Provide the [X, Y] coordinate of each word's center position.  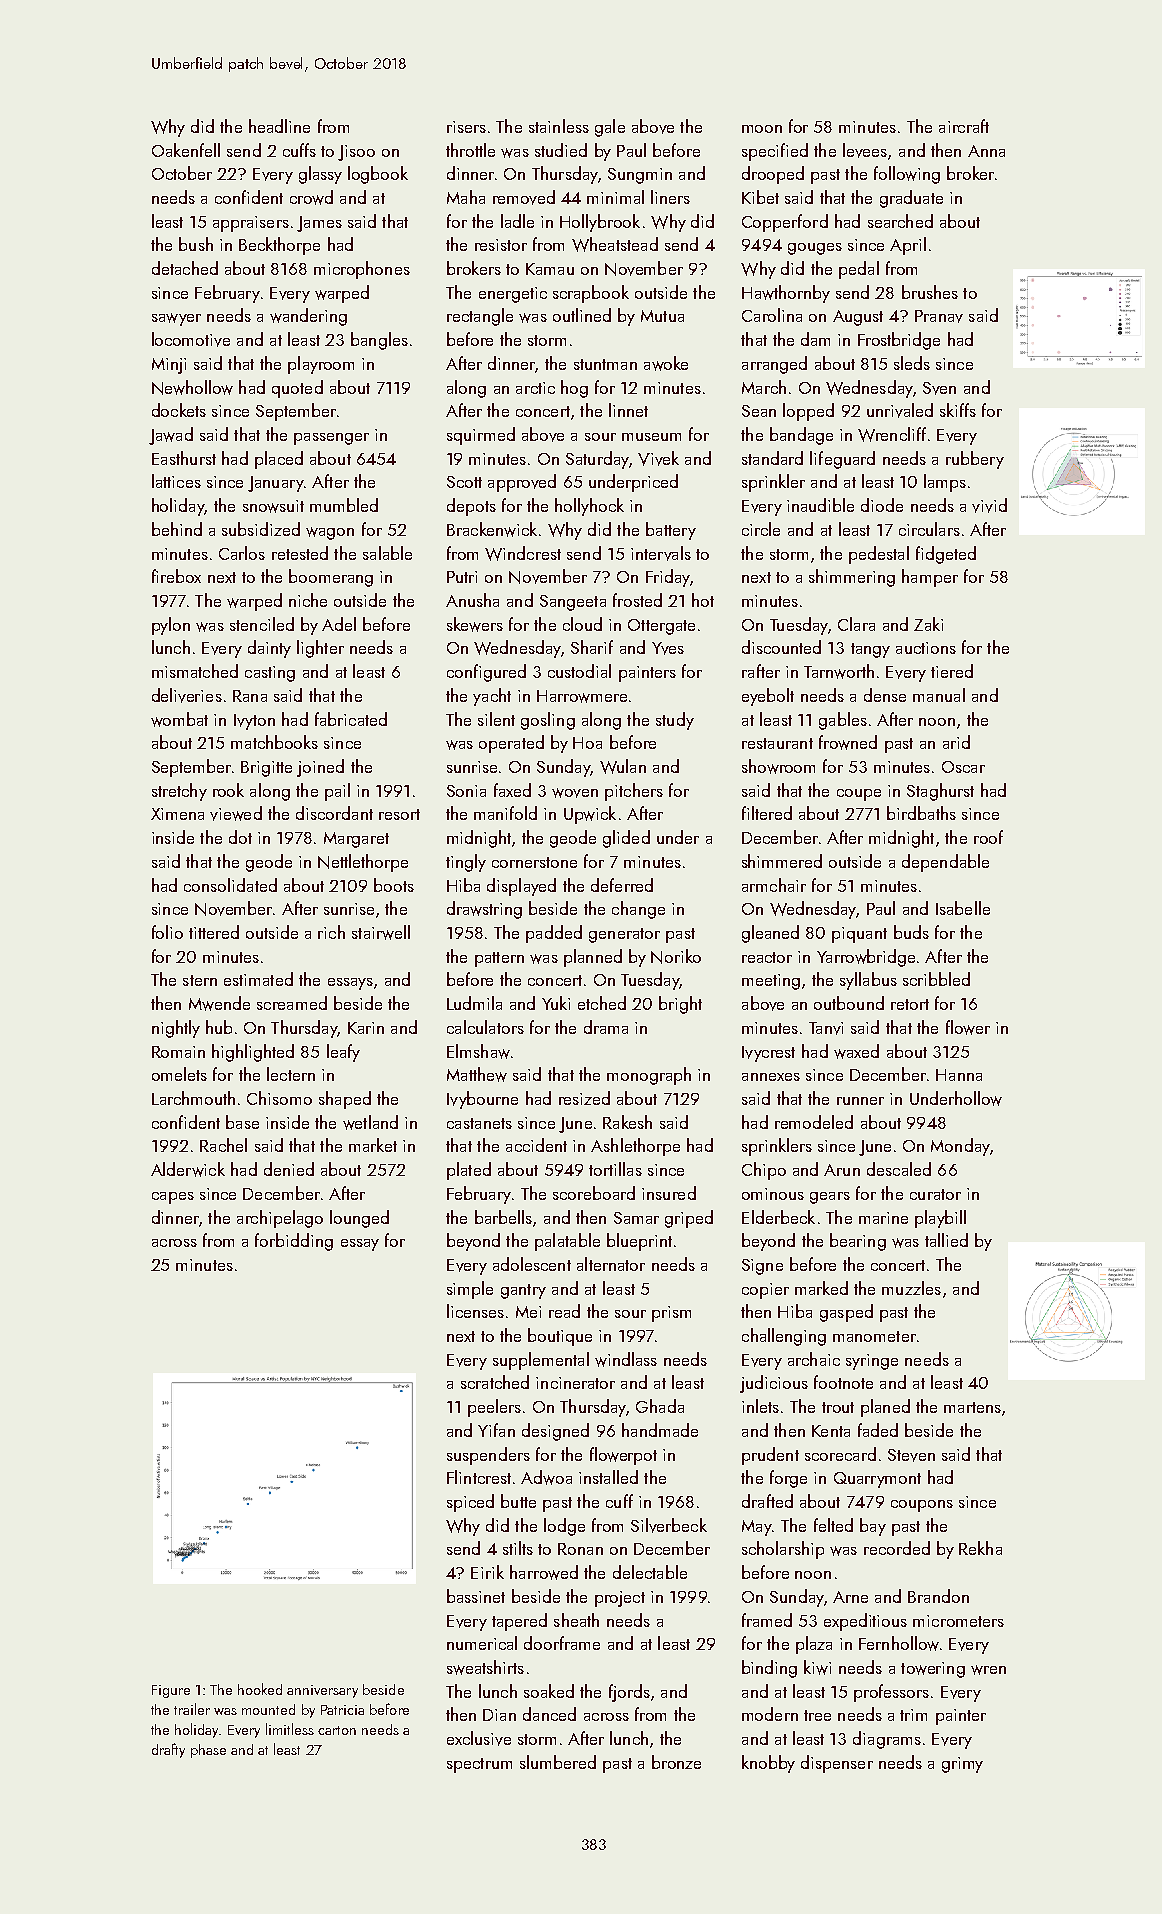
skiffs [958, 410]
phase [208, 1751]
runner [860, 1101]
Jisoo [356, 153]
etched [602, 1003]
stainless [559, 126]
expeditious [865, 1622]
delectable [650, 1572]
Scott [464, 482]
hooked [260, 1689]
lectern [291, 1074]
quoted [297, 389]
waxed [856, 1051]
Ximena [177, 814]
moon [762, 129]
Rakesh [627, 1122]
